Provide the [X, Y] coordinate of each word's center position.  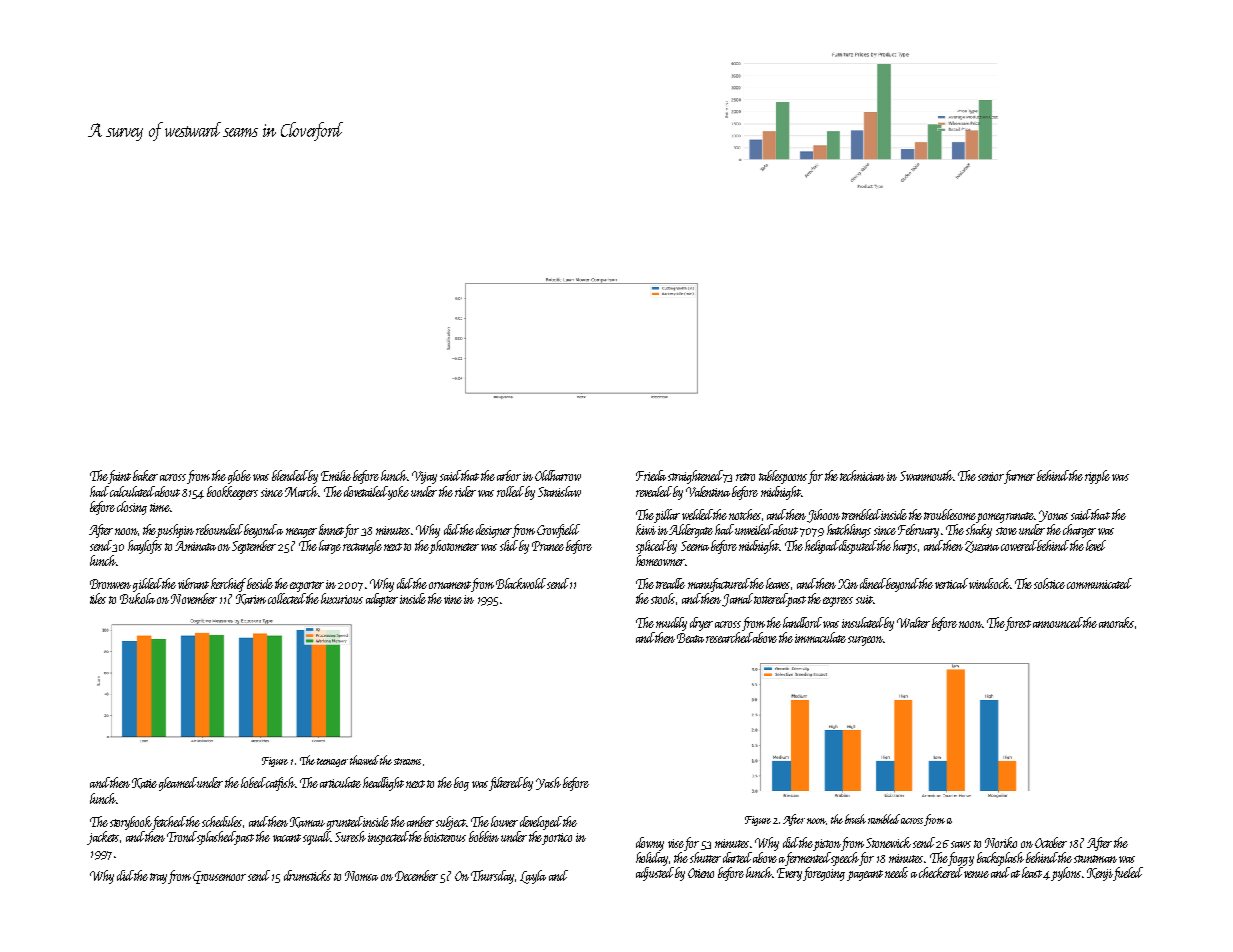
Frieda [651, 475]
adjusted [655, 874]
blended [290, 475]
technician [862, 475]
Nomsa [361, 876]
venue [976, 874]
